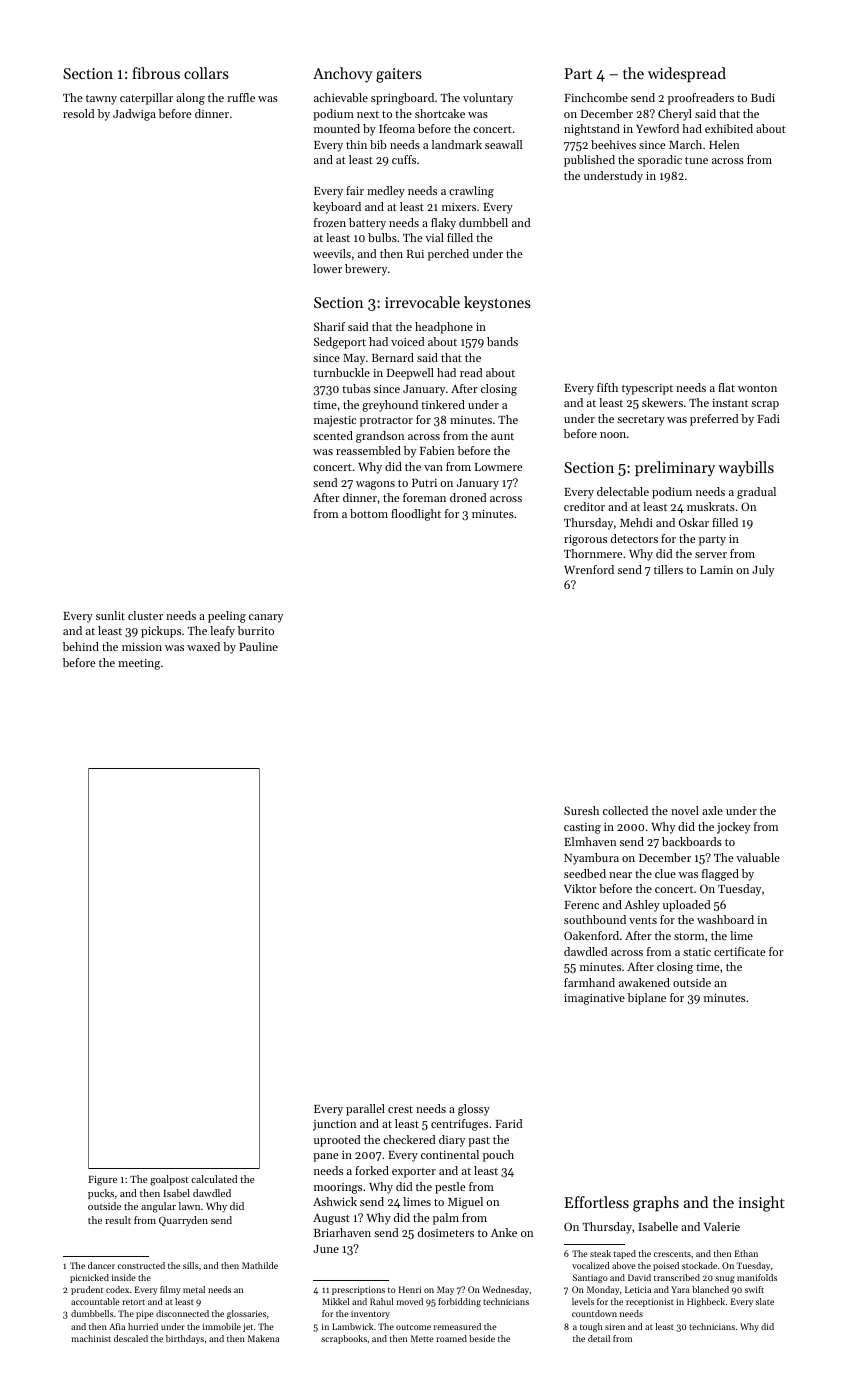 The height and width of the screenshot is (1400, 849). Describe the element at coordinates (399, 75) in the screenshot. I see `gaiters` at that location.
